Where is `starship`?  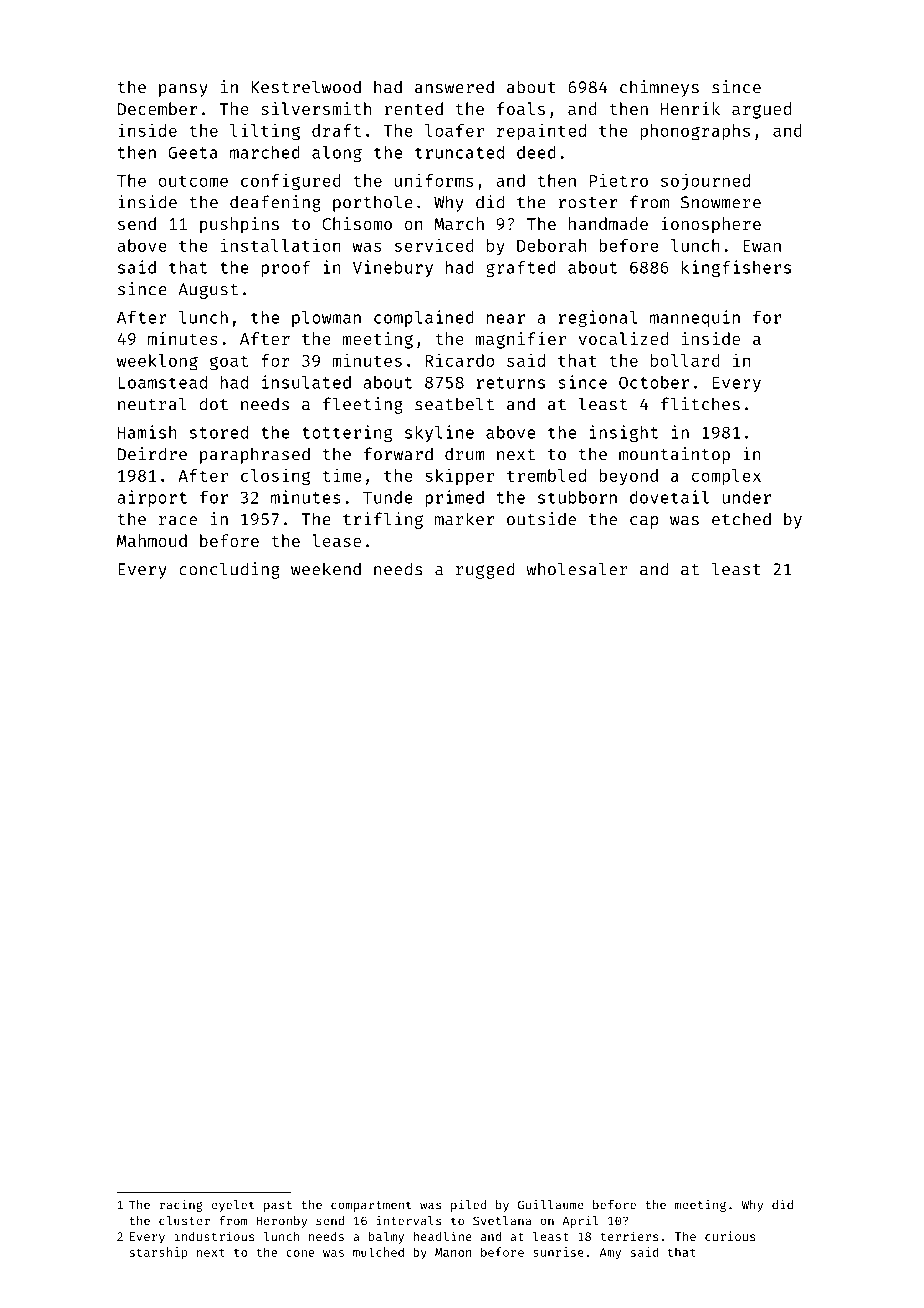
starship is located at coordinates (159, 1253).
